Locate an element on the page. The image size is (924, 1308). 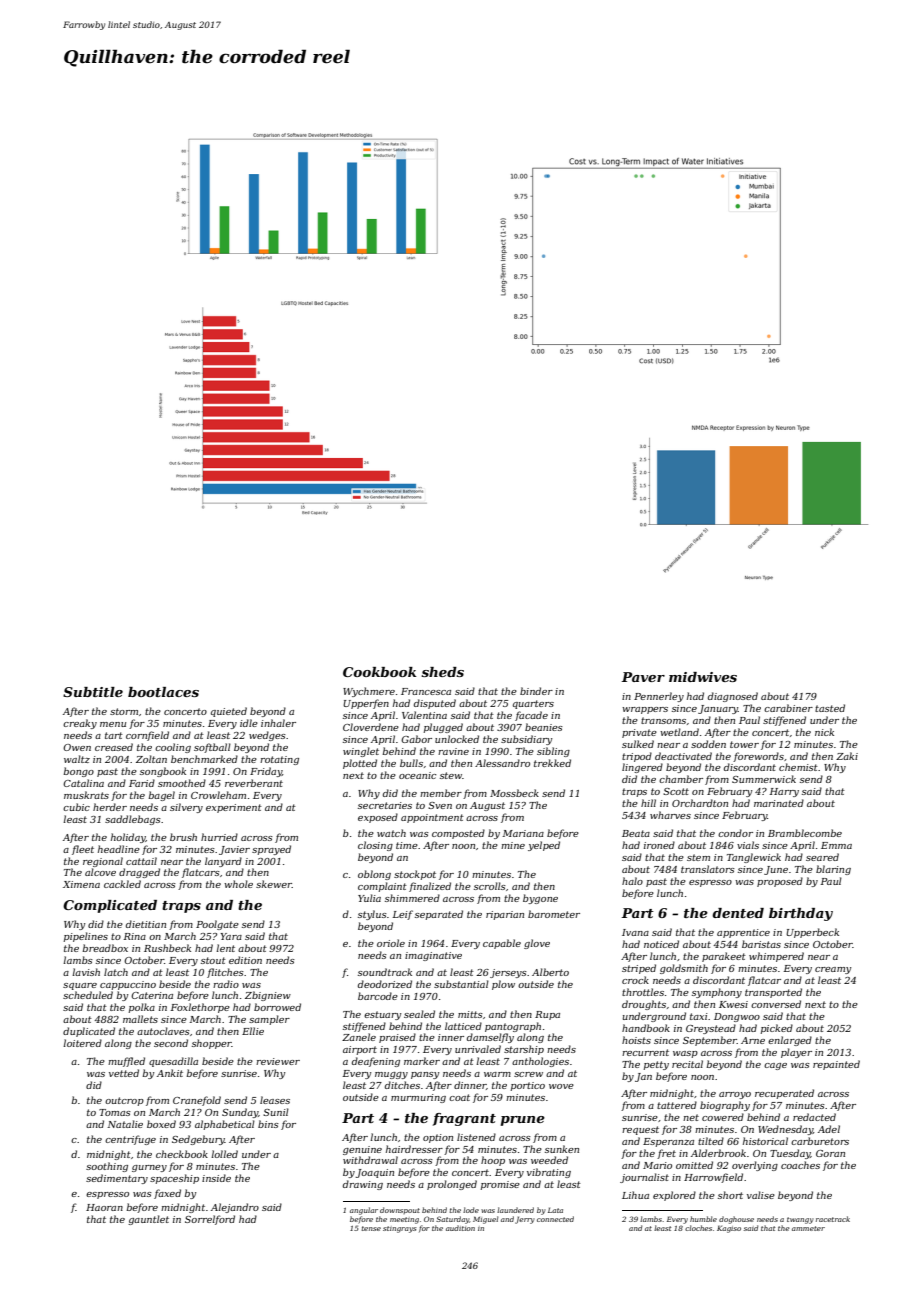
second is located at coordinates (171, 1043).
